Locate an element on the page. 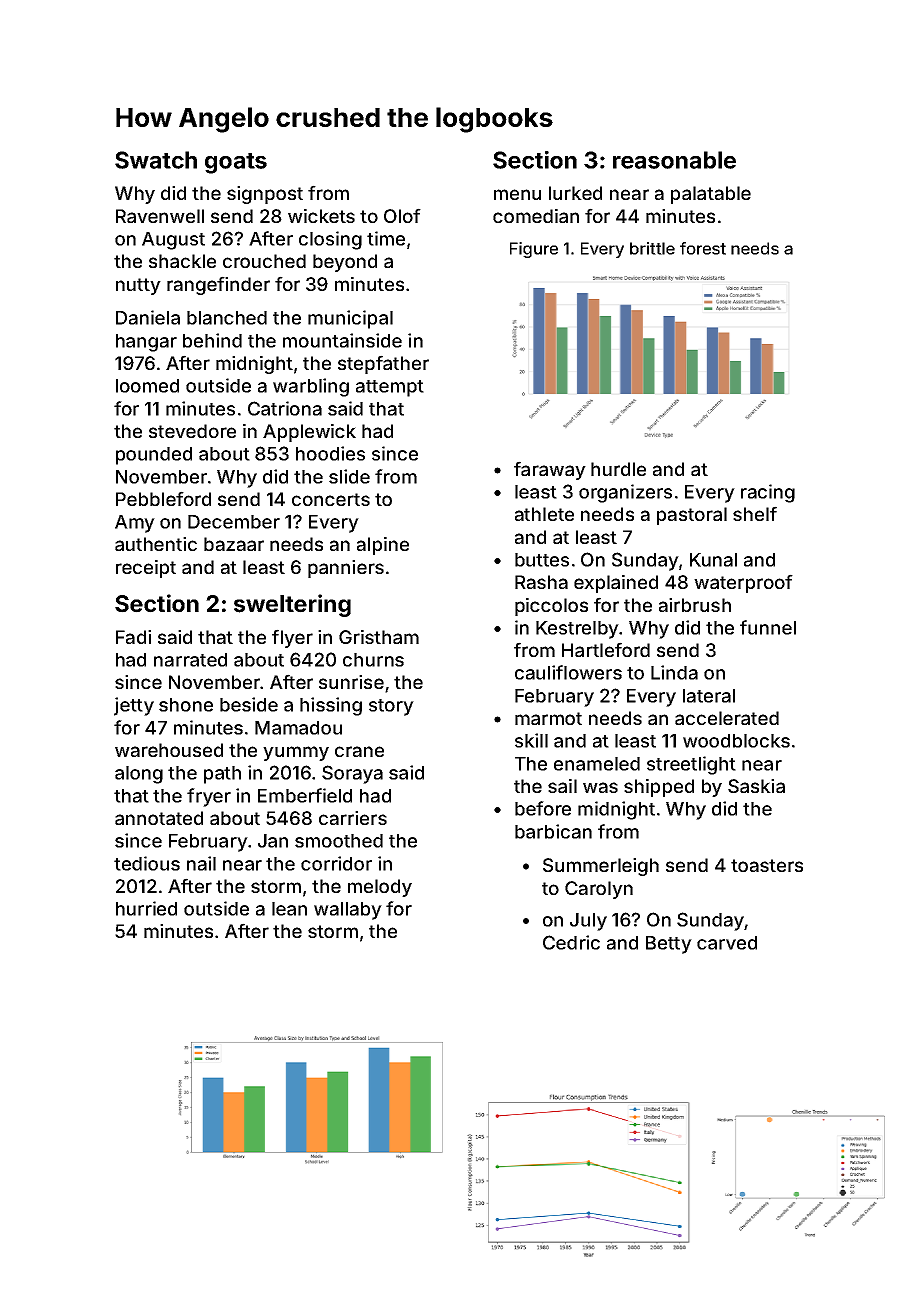  Ravenwell is located at coordinates (160, 216).
